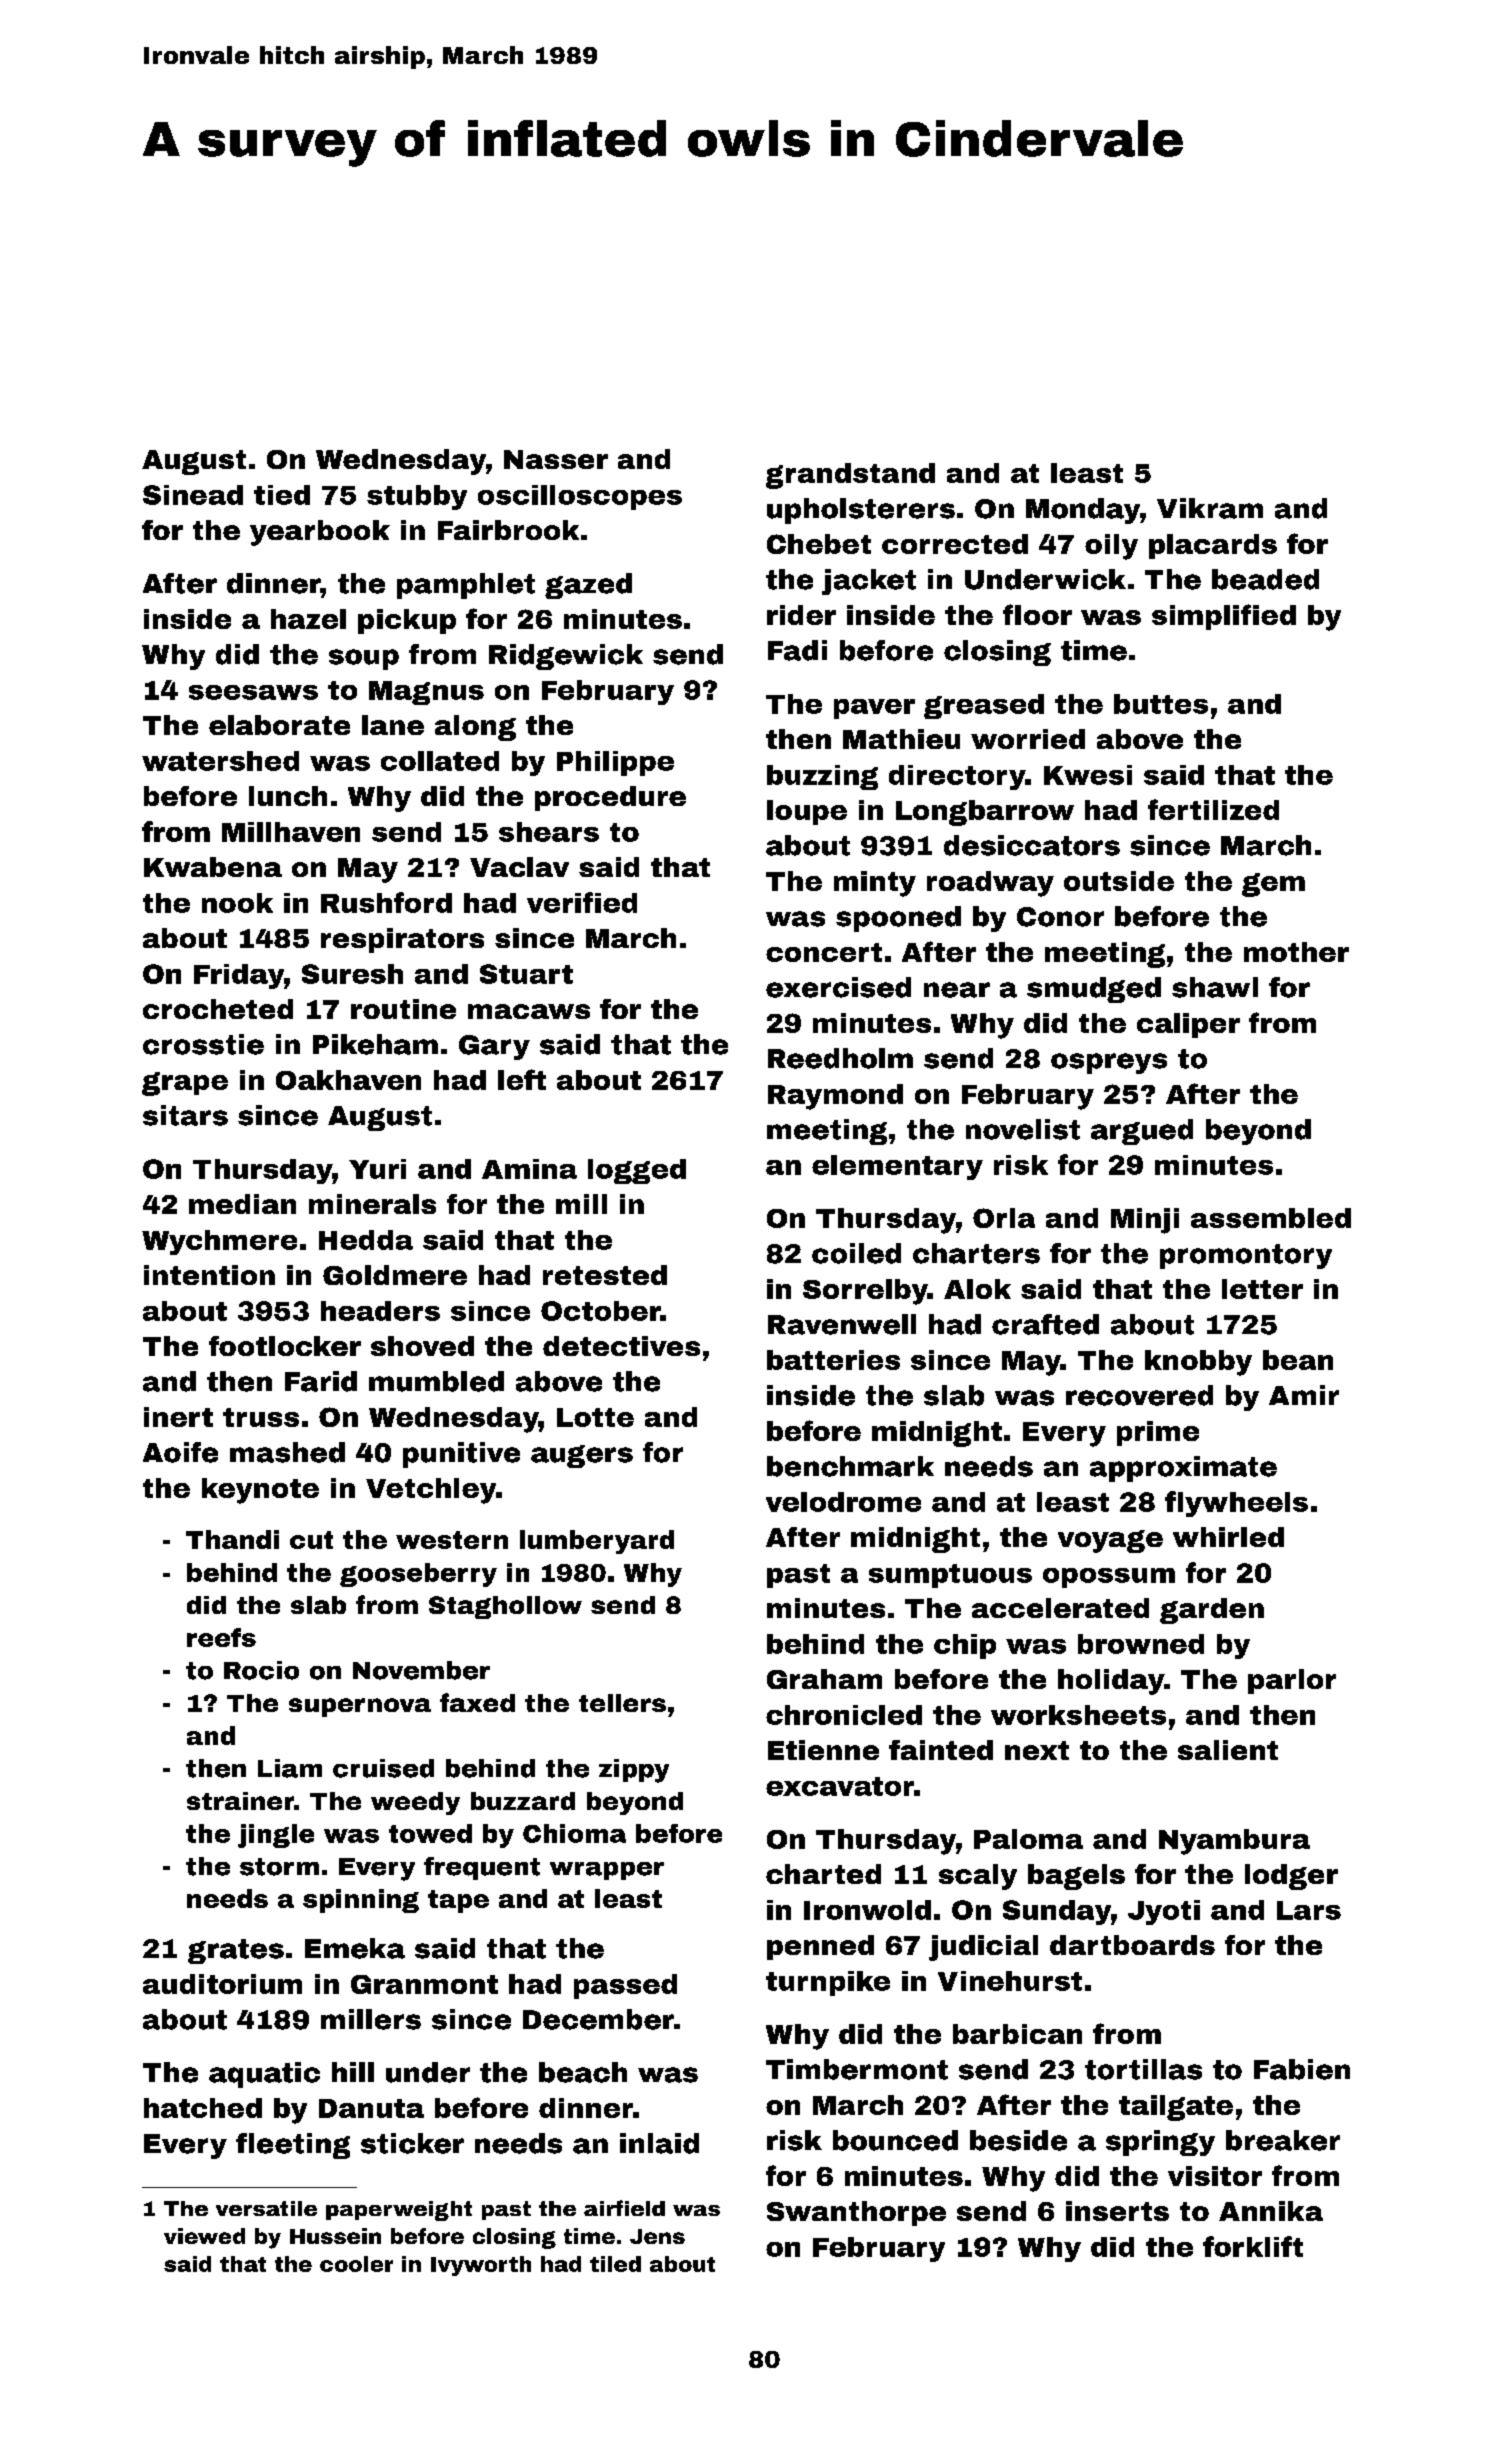 The width and height of the document is (1496, 2464). I want to click on hatched, so click(203, 2108).
